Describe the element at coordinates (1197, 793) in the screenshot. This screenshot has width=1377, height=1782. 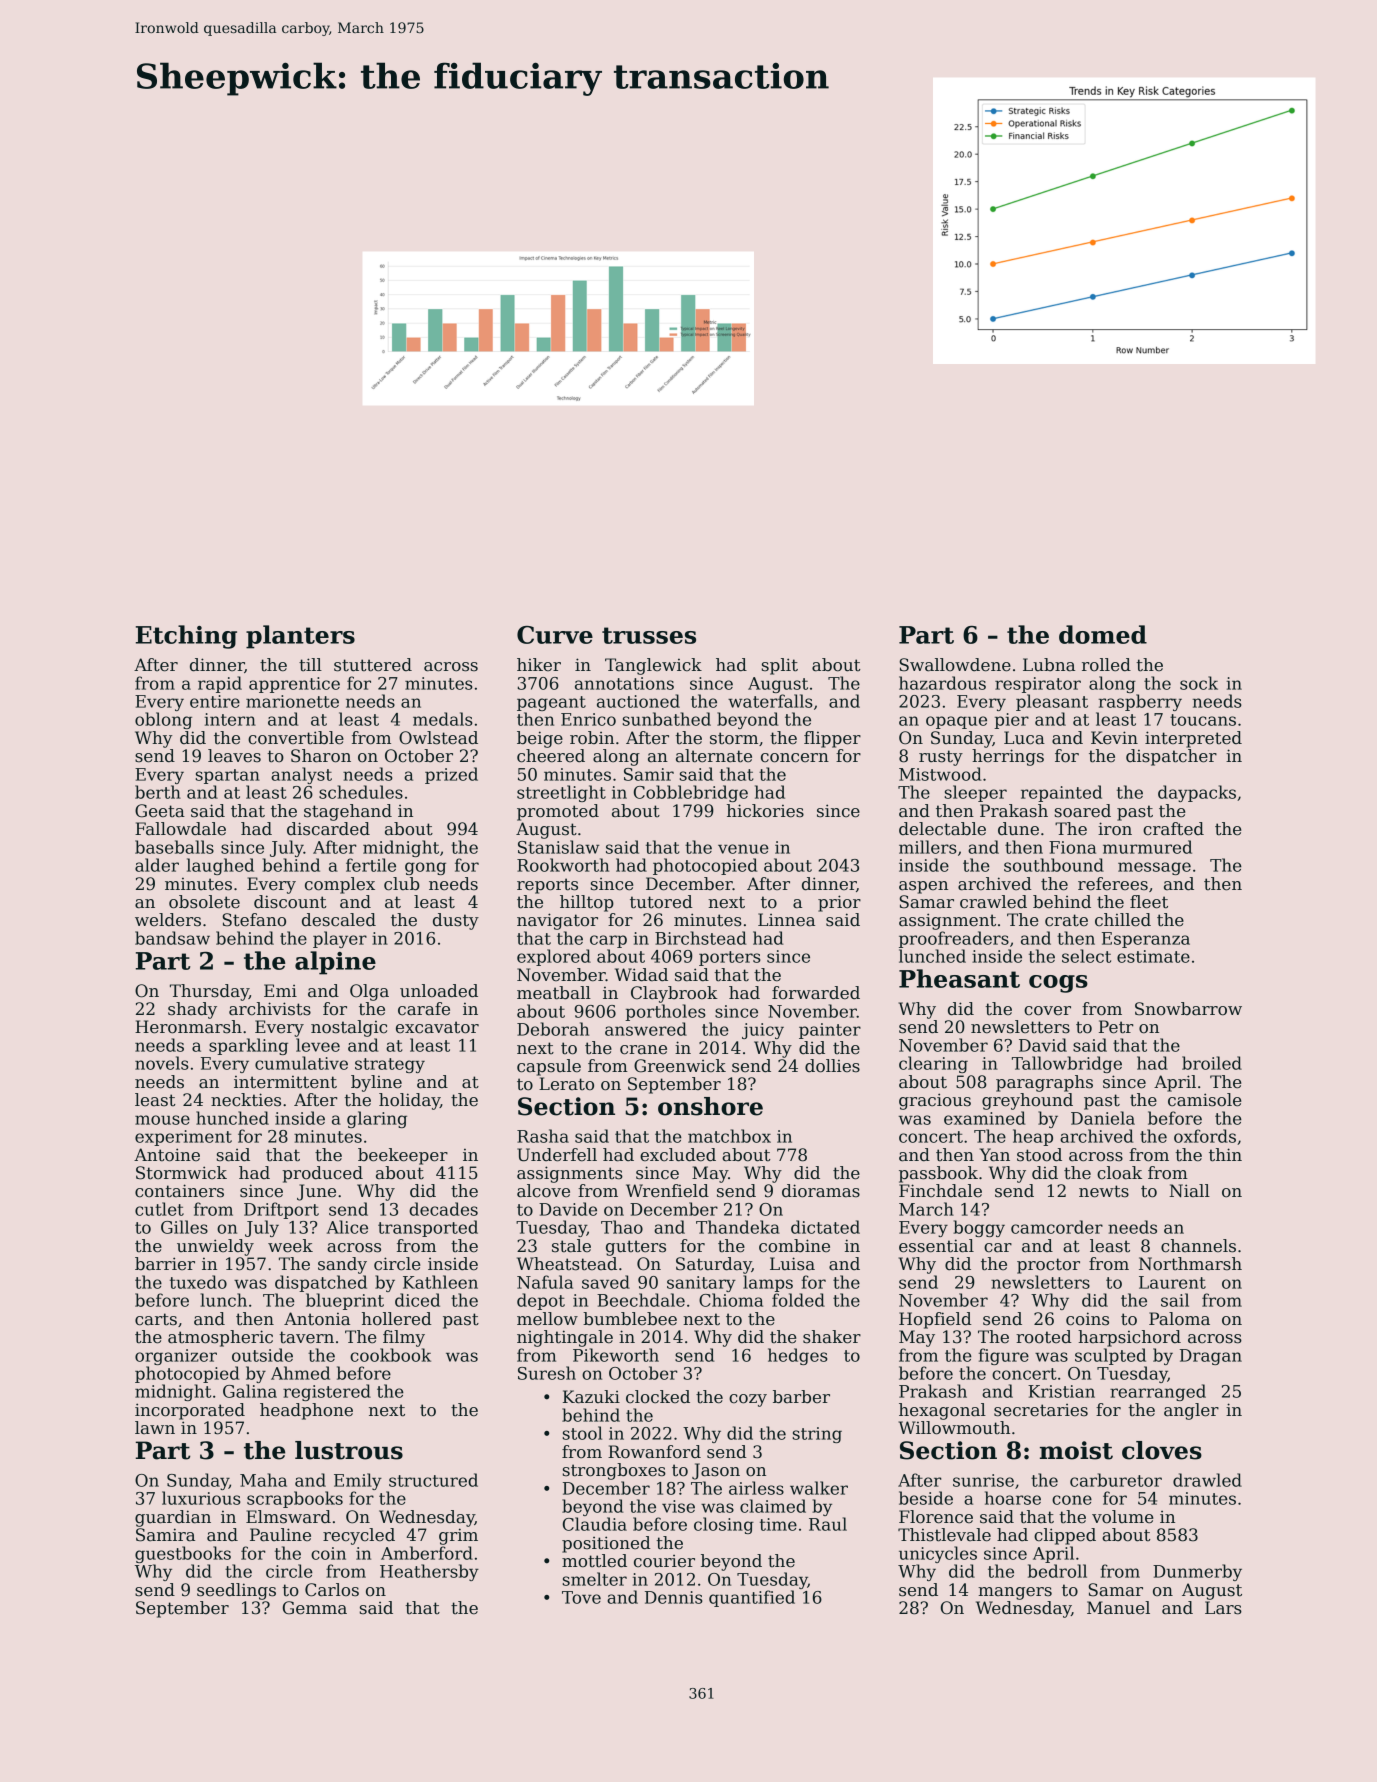
I see `daypacks` at that location.
